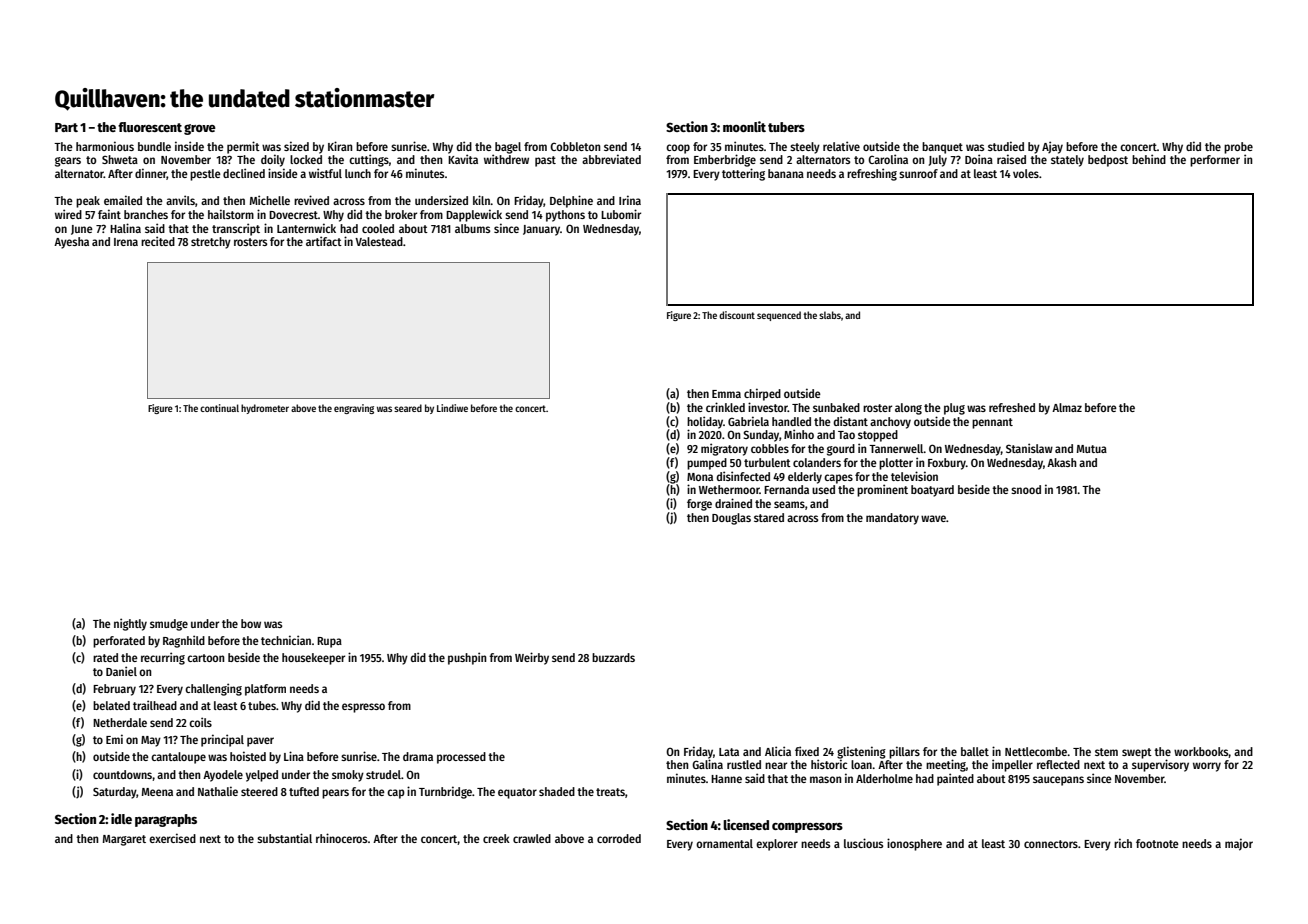 Image resolution: width=1308 pixels, height=924 pixels. I want to click on steely, so click(805, 148).
